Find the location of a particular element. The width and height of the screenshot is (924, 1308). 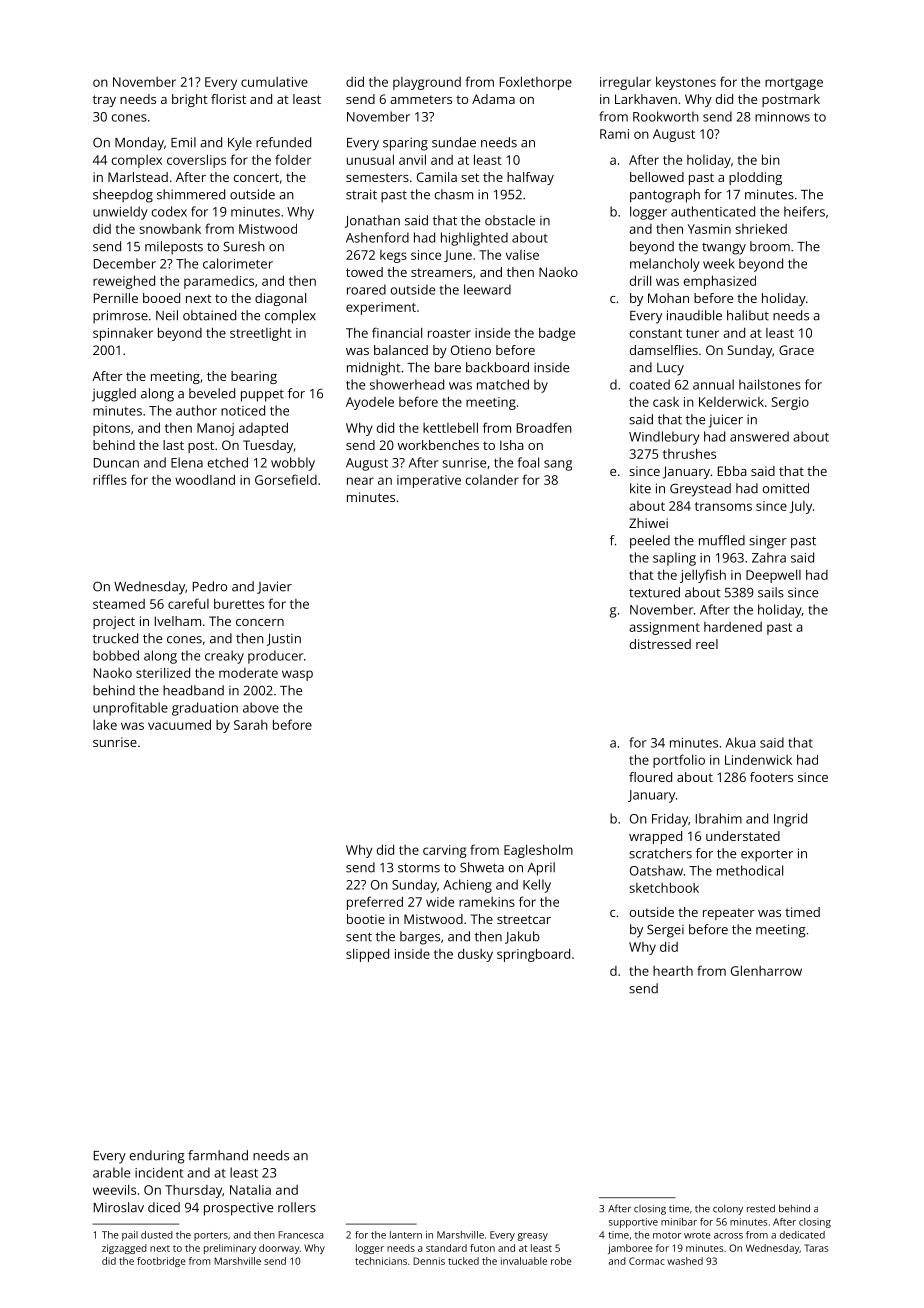

carving is located at coordinates (445, 851).
